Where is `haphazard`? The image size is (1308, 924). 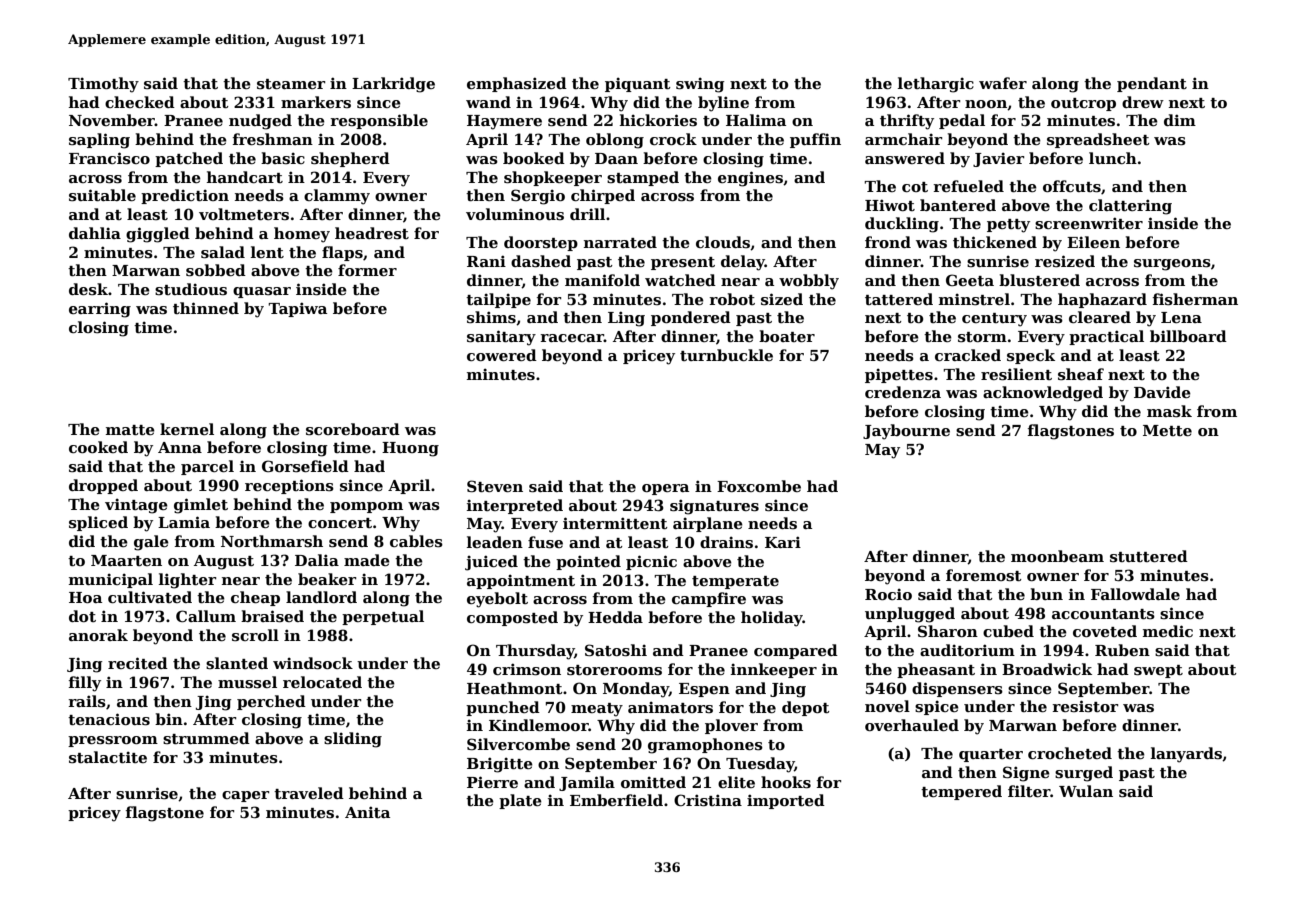
haphazard is located at coordinates (1102, 300).
